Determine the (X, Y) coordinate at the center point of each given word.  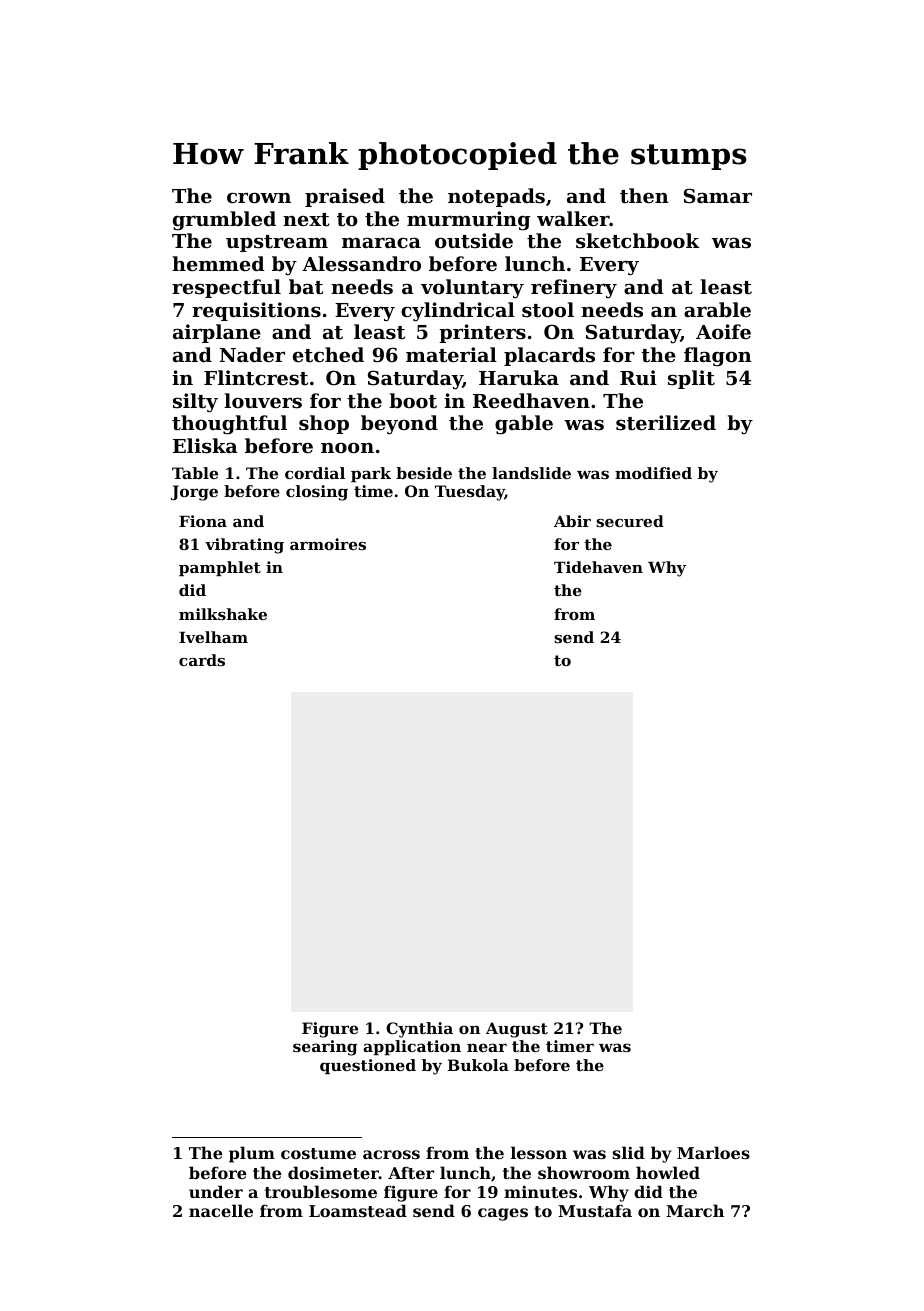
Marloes (713, 1152)
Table (195, 473)
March (695, 1210)
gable (524, 425)
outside (474, 241)
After (411, 1172)
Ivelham (213, 637)
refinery (574, 288)
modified (653, 473)
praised (345, 197)
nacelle (221, 1210)
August (517, 1030)
